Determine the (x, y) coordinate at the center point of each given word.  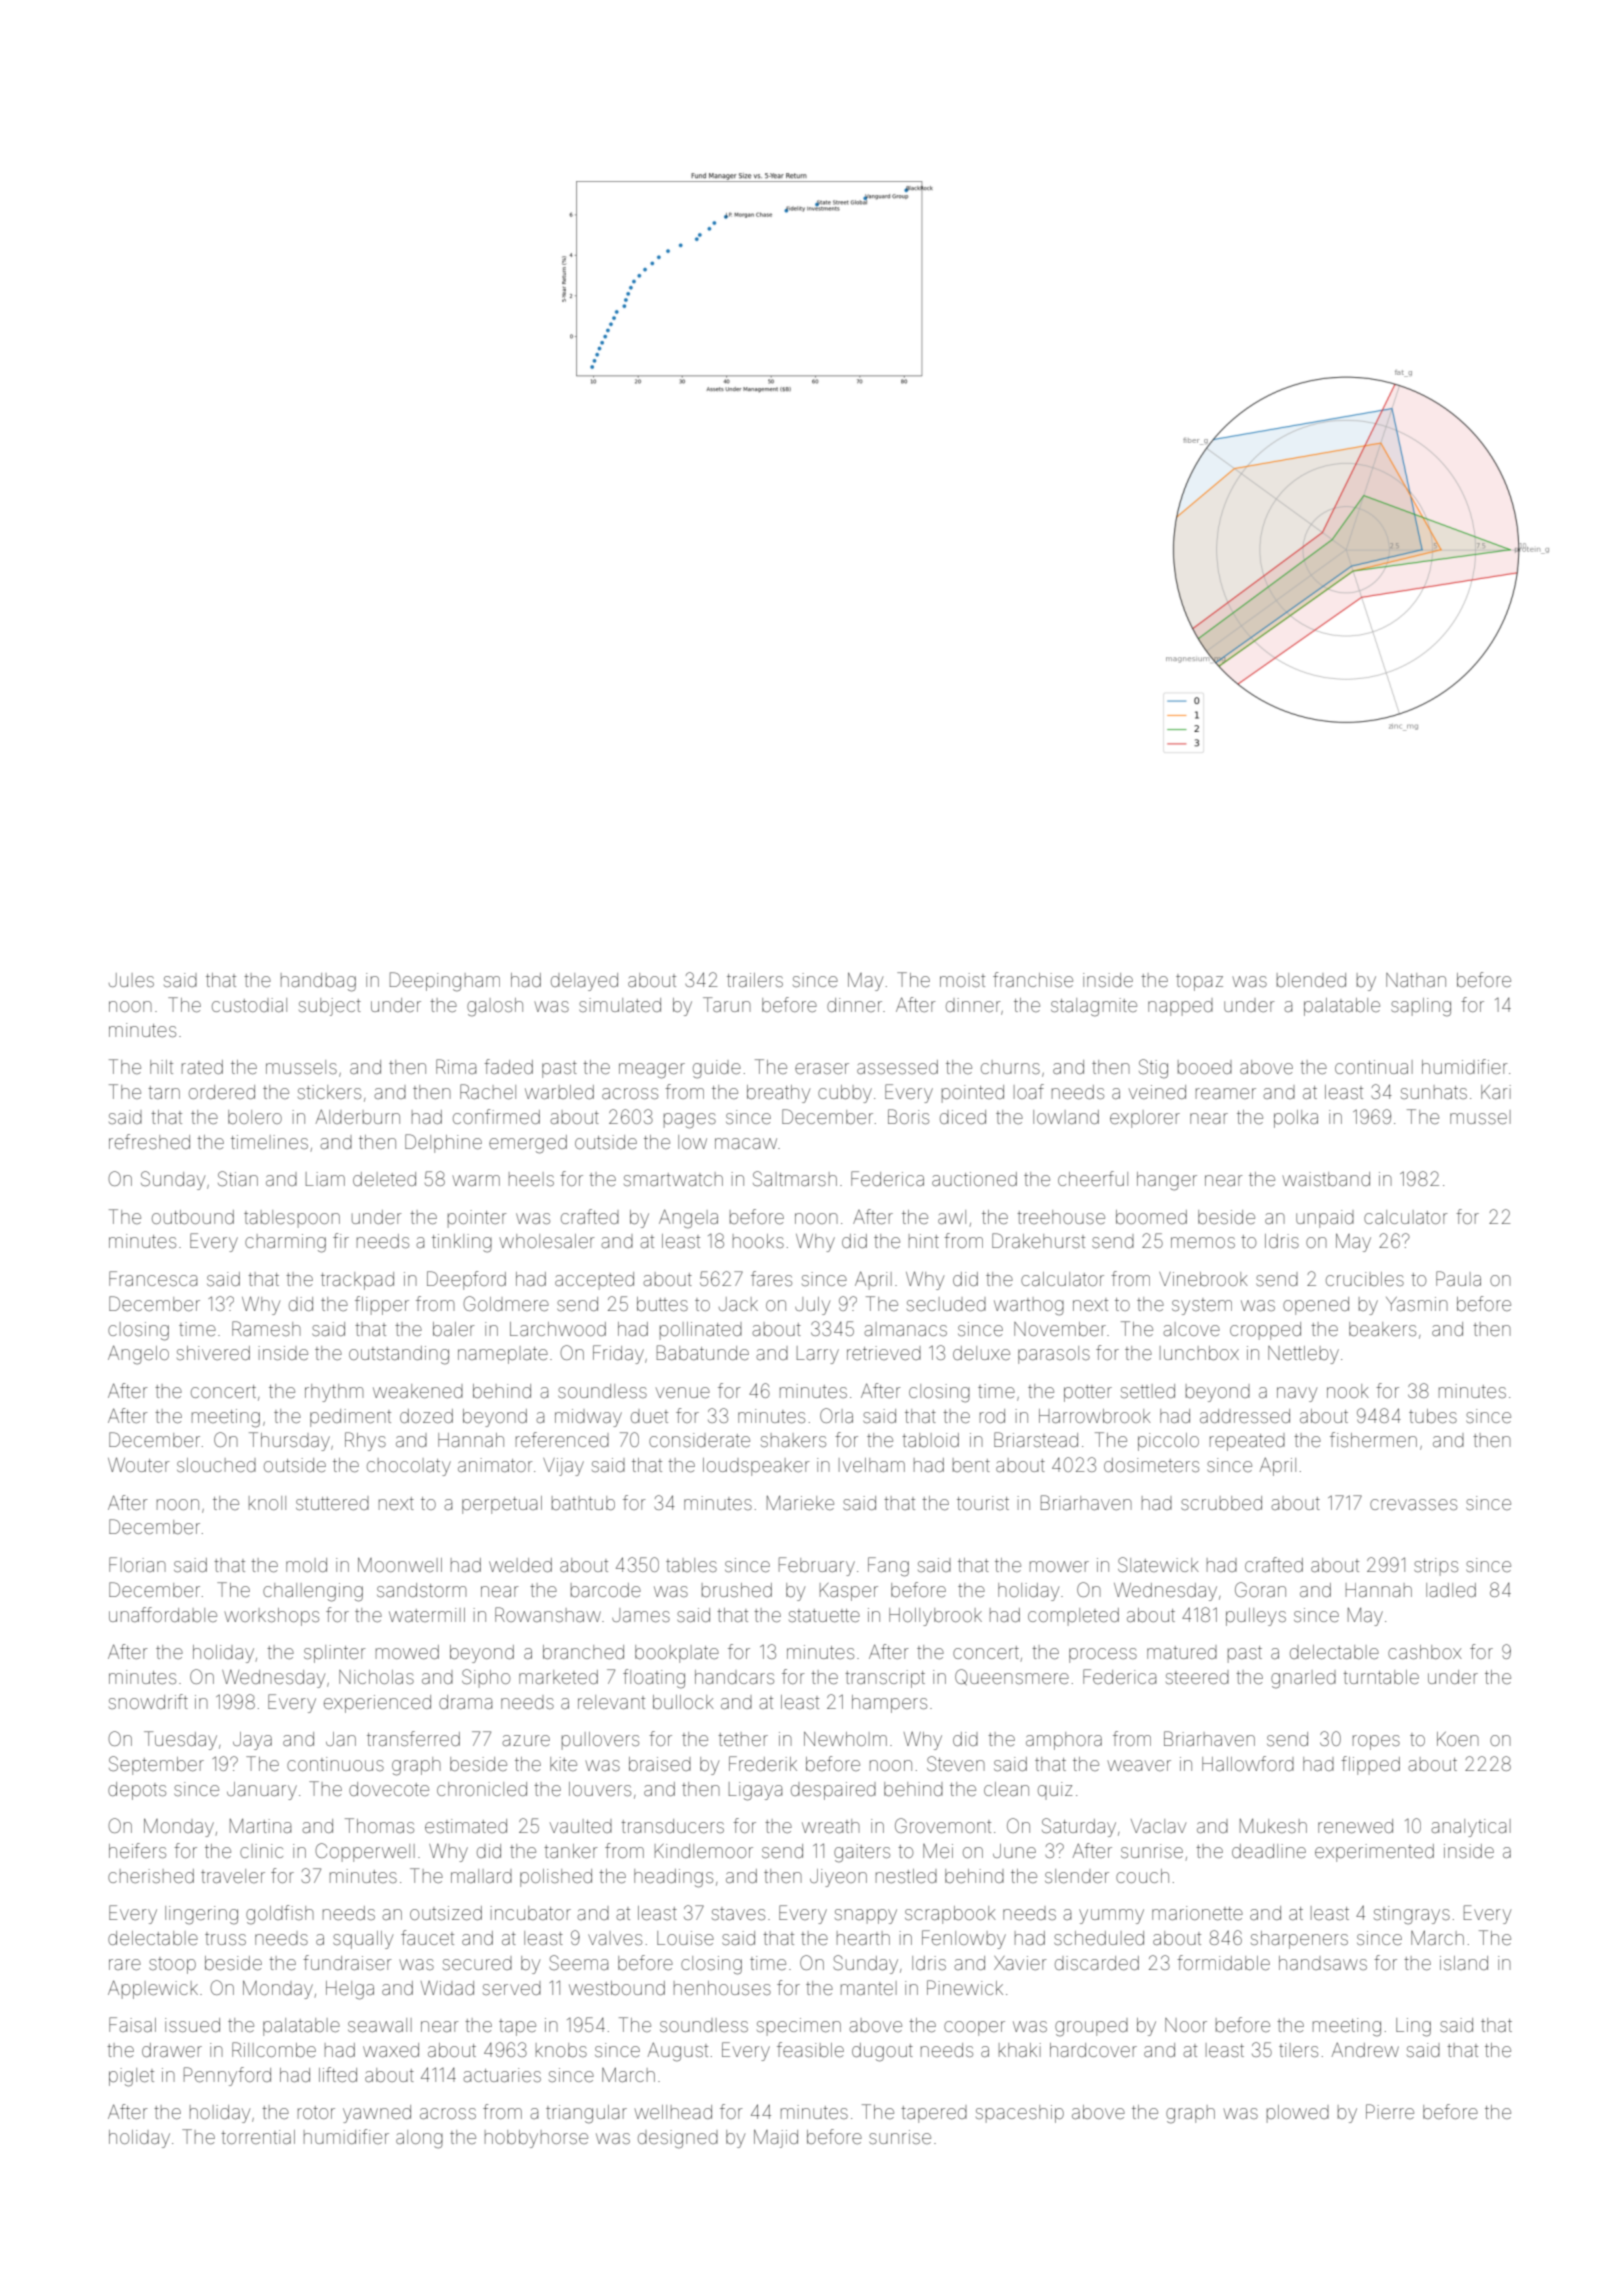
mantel (869, 1988)
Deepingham (445, 982)
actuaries (502, 2075)
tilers (1298, 2050)
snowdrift (148, 1701)
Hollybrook (935, 1617)
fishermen (1373, 1439)
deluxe (981, 1353)
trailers (755, 980)
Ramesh (266, 1328)
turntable (1381, 1677)
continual (1374, 1067)
